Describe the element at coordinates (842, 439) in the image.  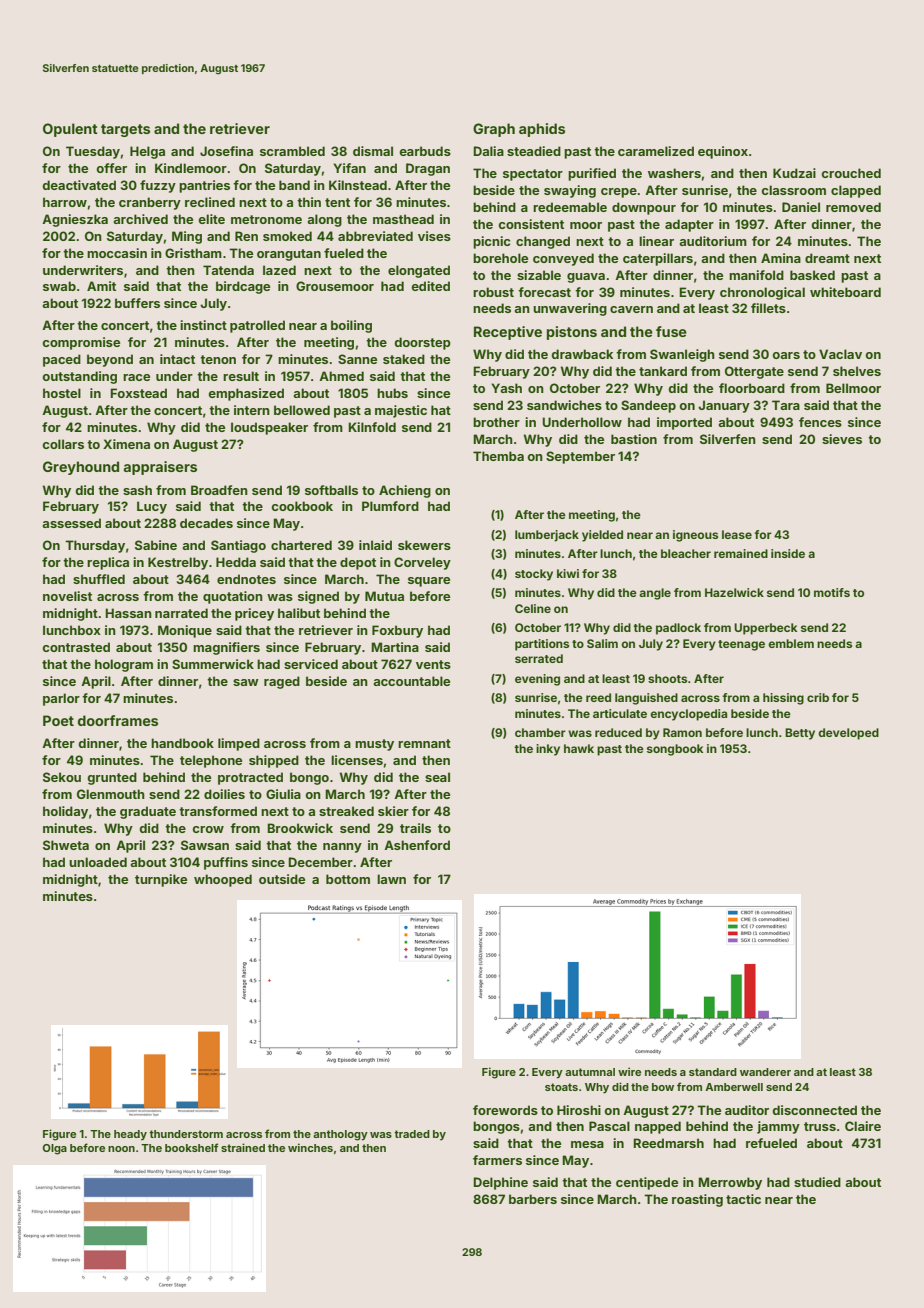
I see `sieves` at that location.
